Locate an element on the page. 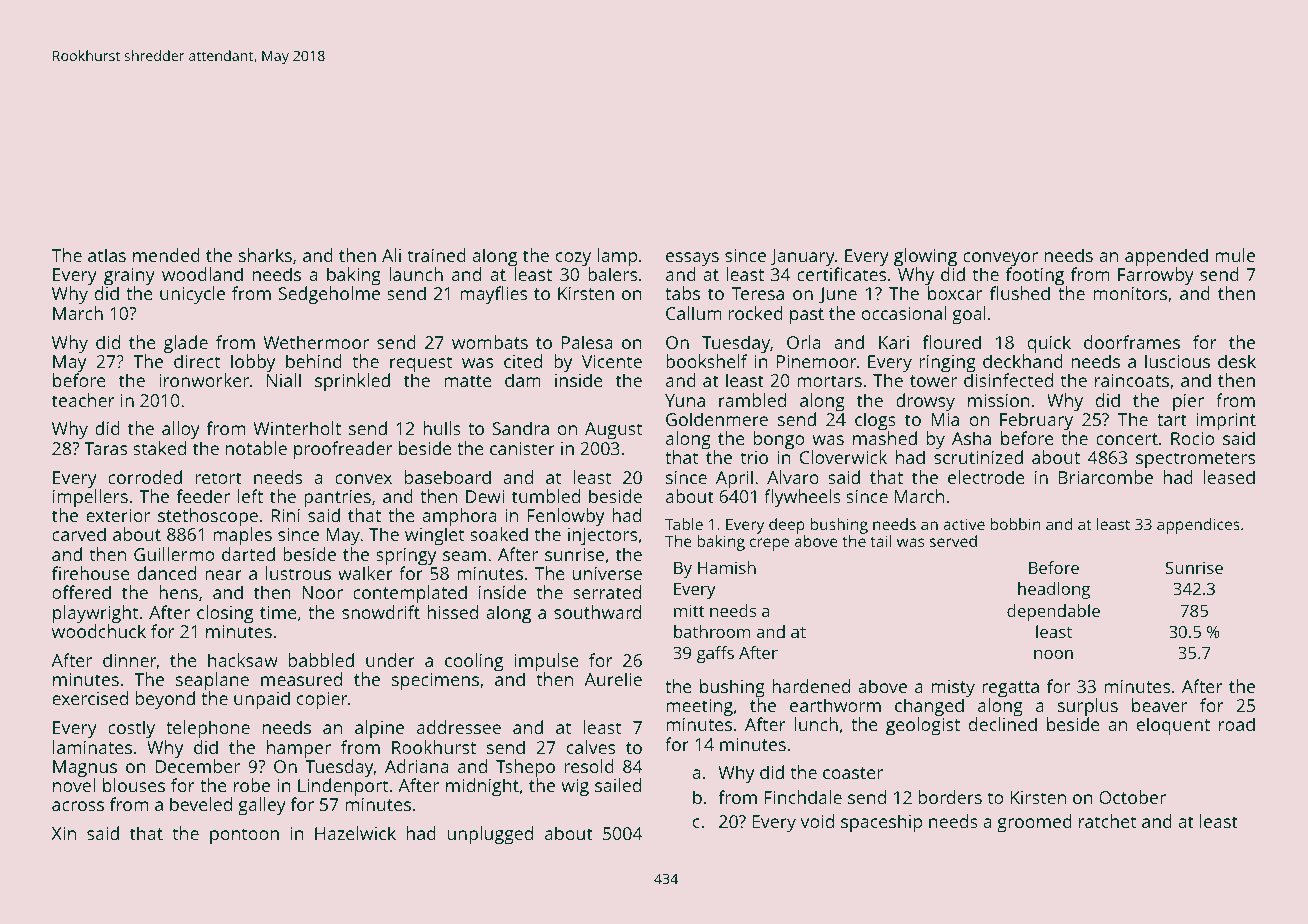 The height and width of the document is (924, 1308). convex is located at coordinates (363, 479).
